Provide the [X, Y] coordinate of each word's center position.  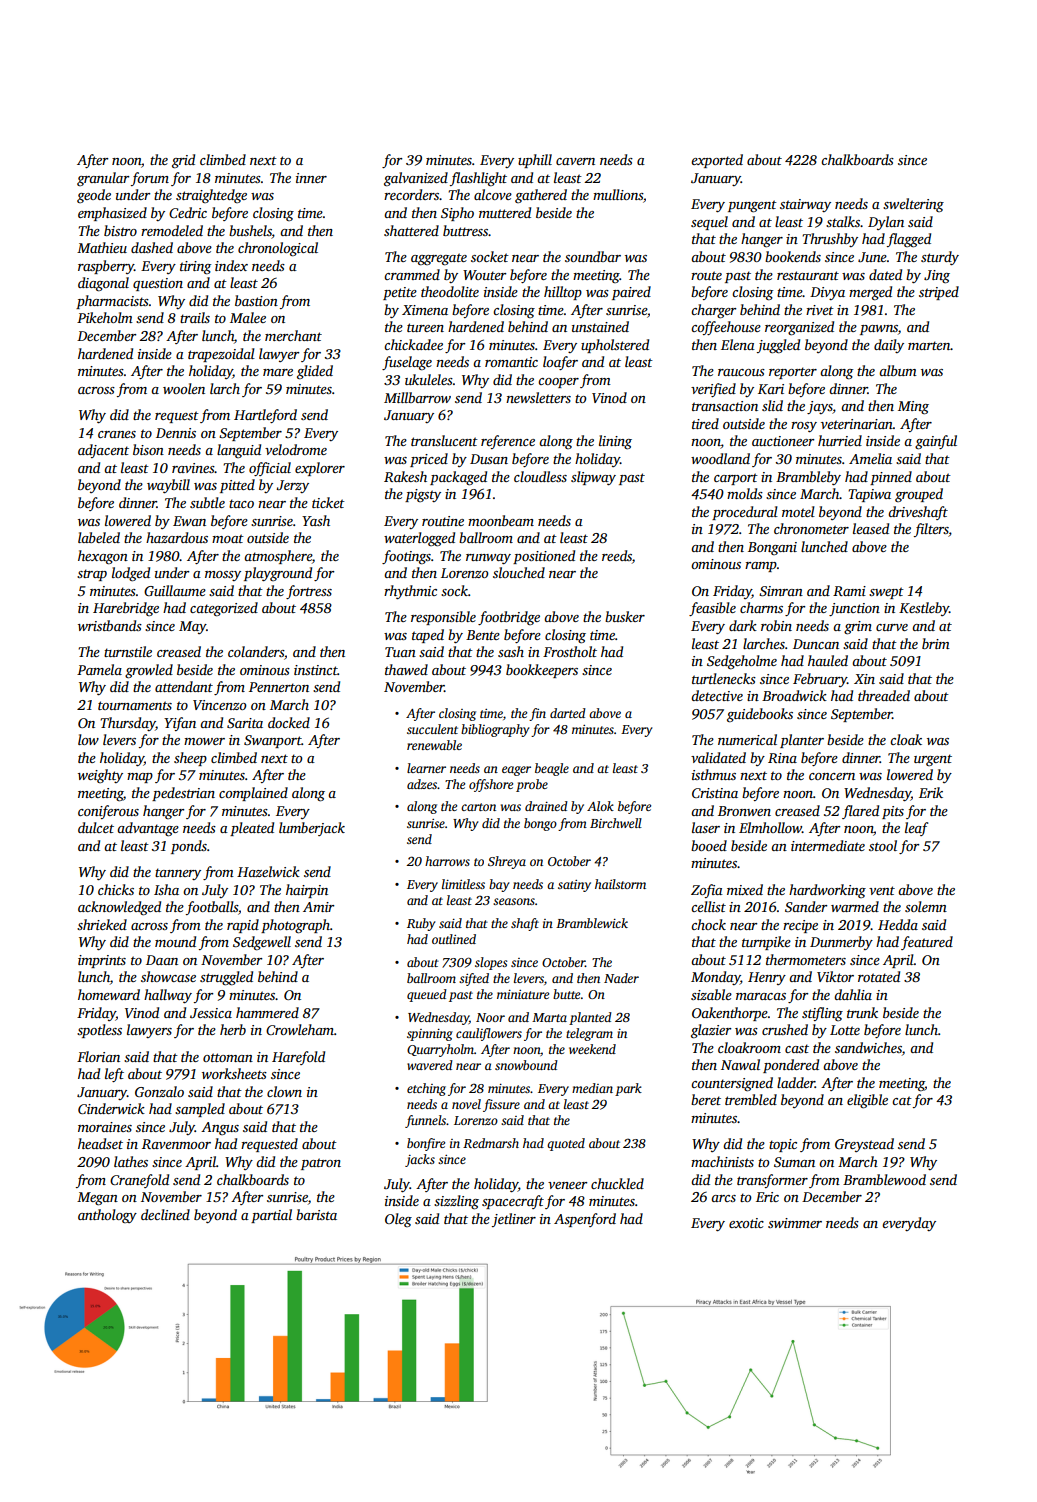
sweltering [913, 205]
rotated [879, 976]
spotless [99, 1031]
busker [625, 616]
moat [228, 538]
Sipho [457, 214]
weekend [592, 1049]
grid [183, 161]
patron [321, 1164]
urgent [933, 760]
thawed [406, 669]
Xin [864, 679]
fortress [309, 592]
